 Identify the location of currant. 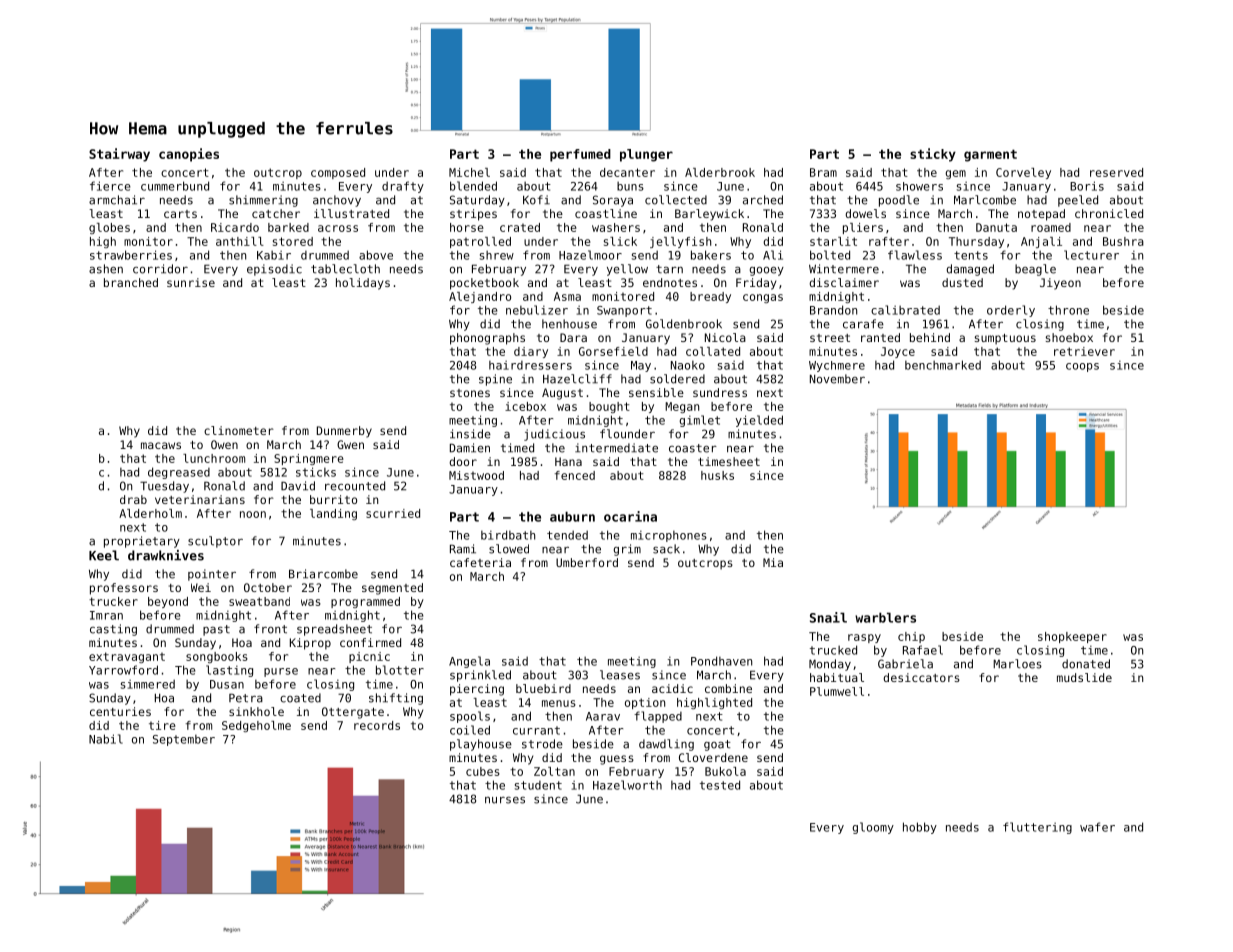
(536, 730).
